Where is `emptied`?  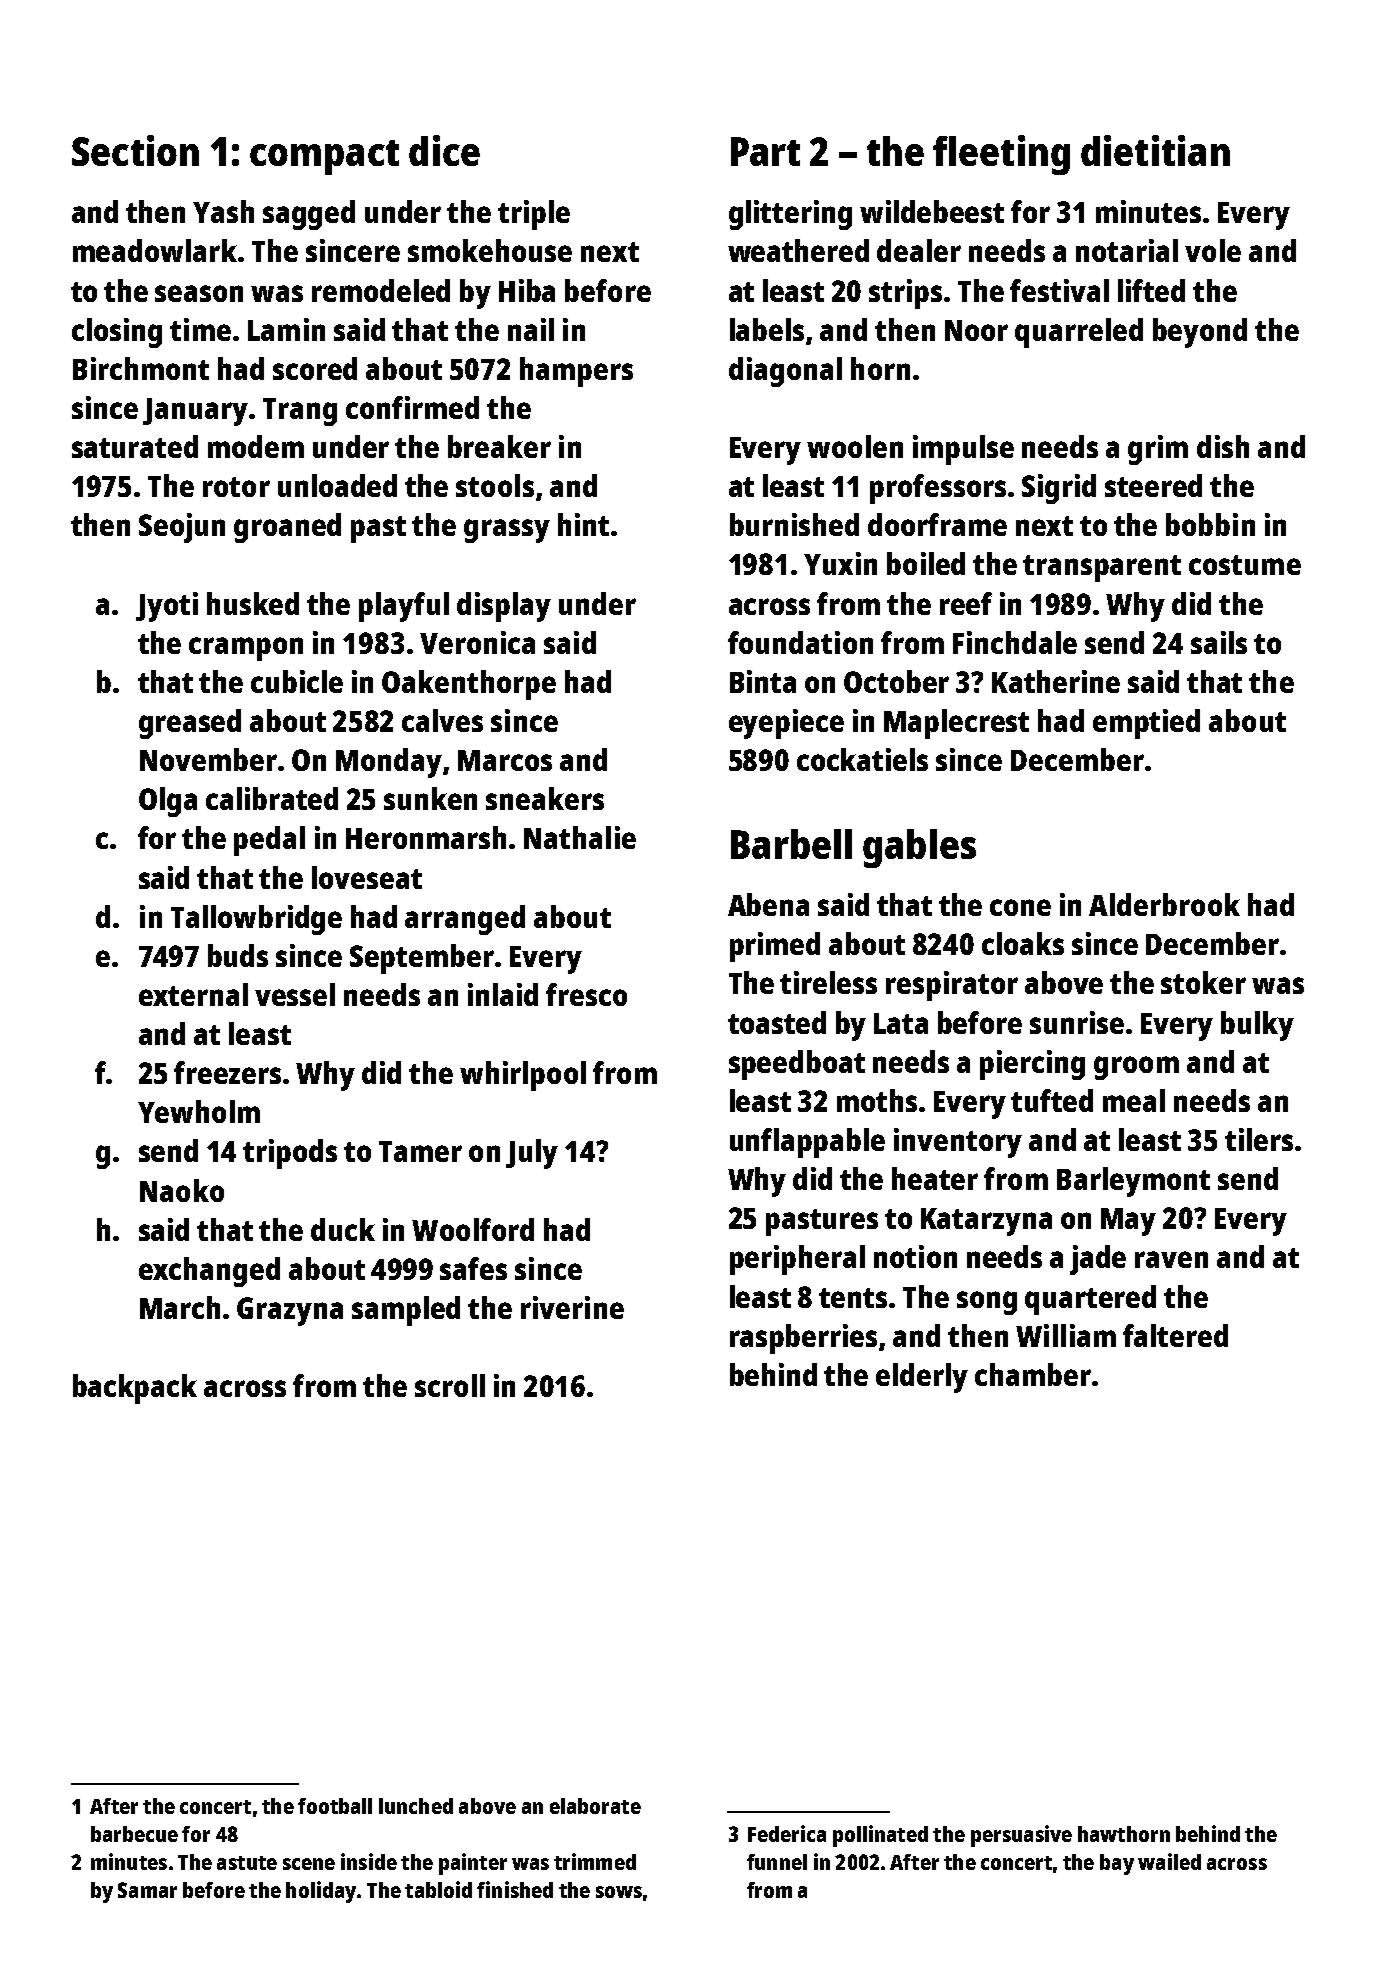 emptied is located at coordinates (1146, 724).
